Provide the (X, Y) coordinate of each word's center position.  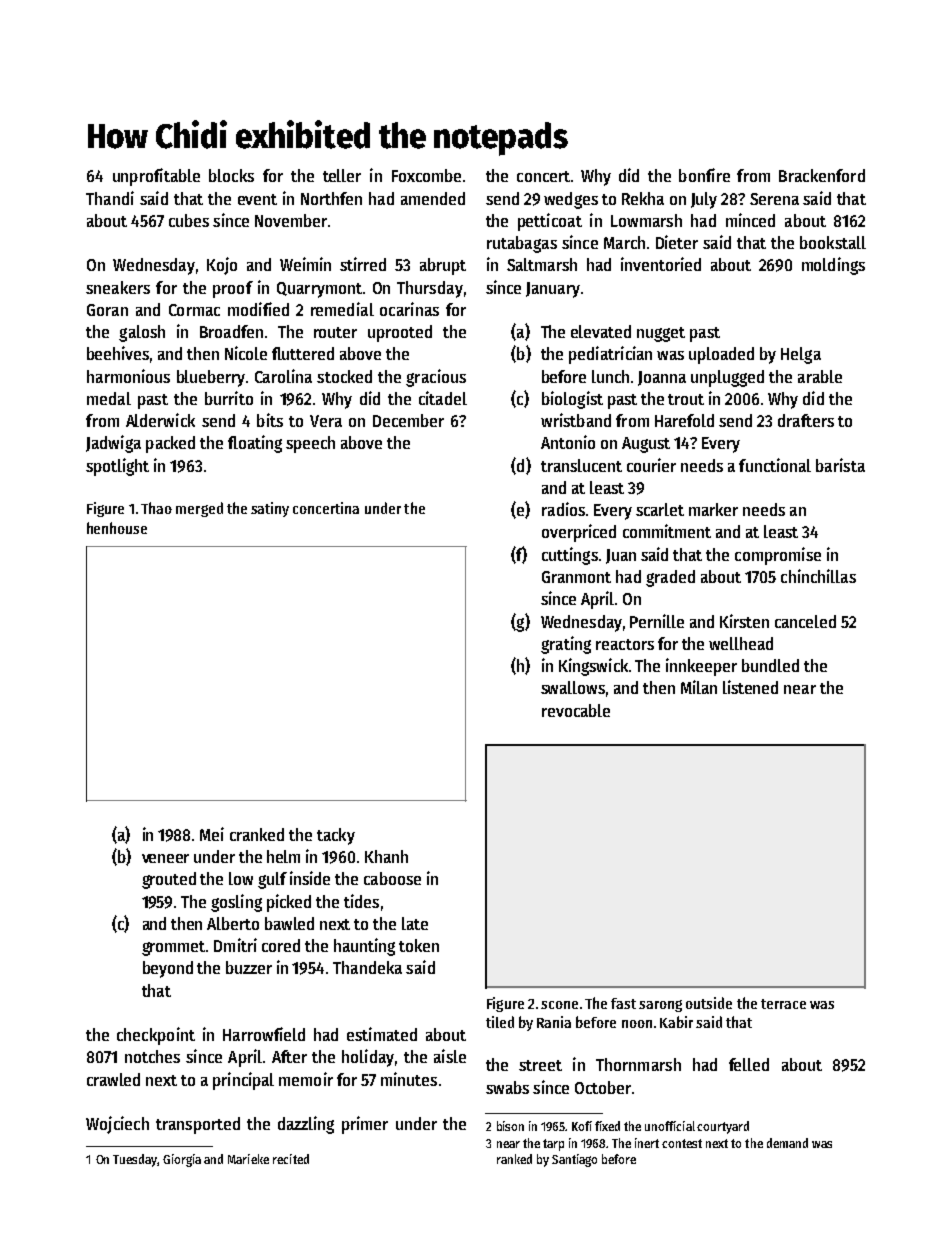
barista (840, 465)
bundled (770, 665)
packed (170, 444)
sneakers (118, 287)
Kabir (676, 1022)
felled (749, 1064)
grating (566, 645)
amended (433, 198)
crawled (113, 1079)
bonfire (704, 175)
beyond (168, 969)
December (408, 420)
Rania (554, 1022)
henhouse (117, 528)
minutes (409, 1079)
